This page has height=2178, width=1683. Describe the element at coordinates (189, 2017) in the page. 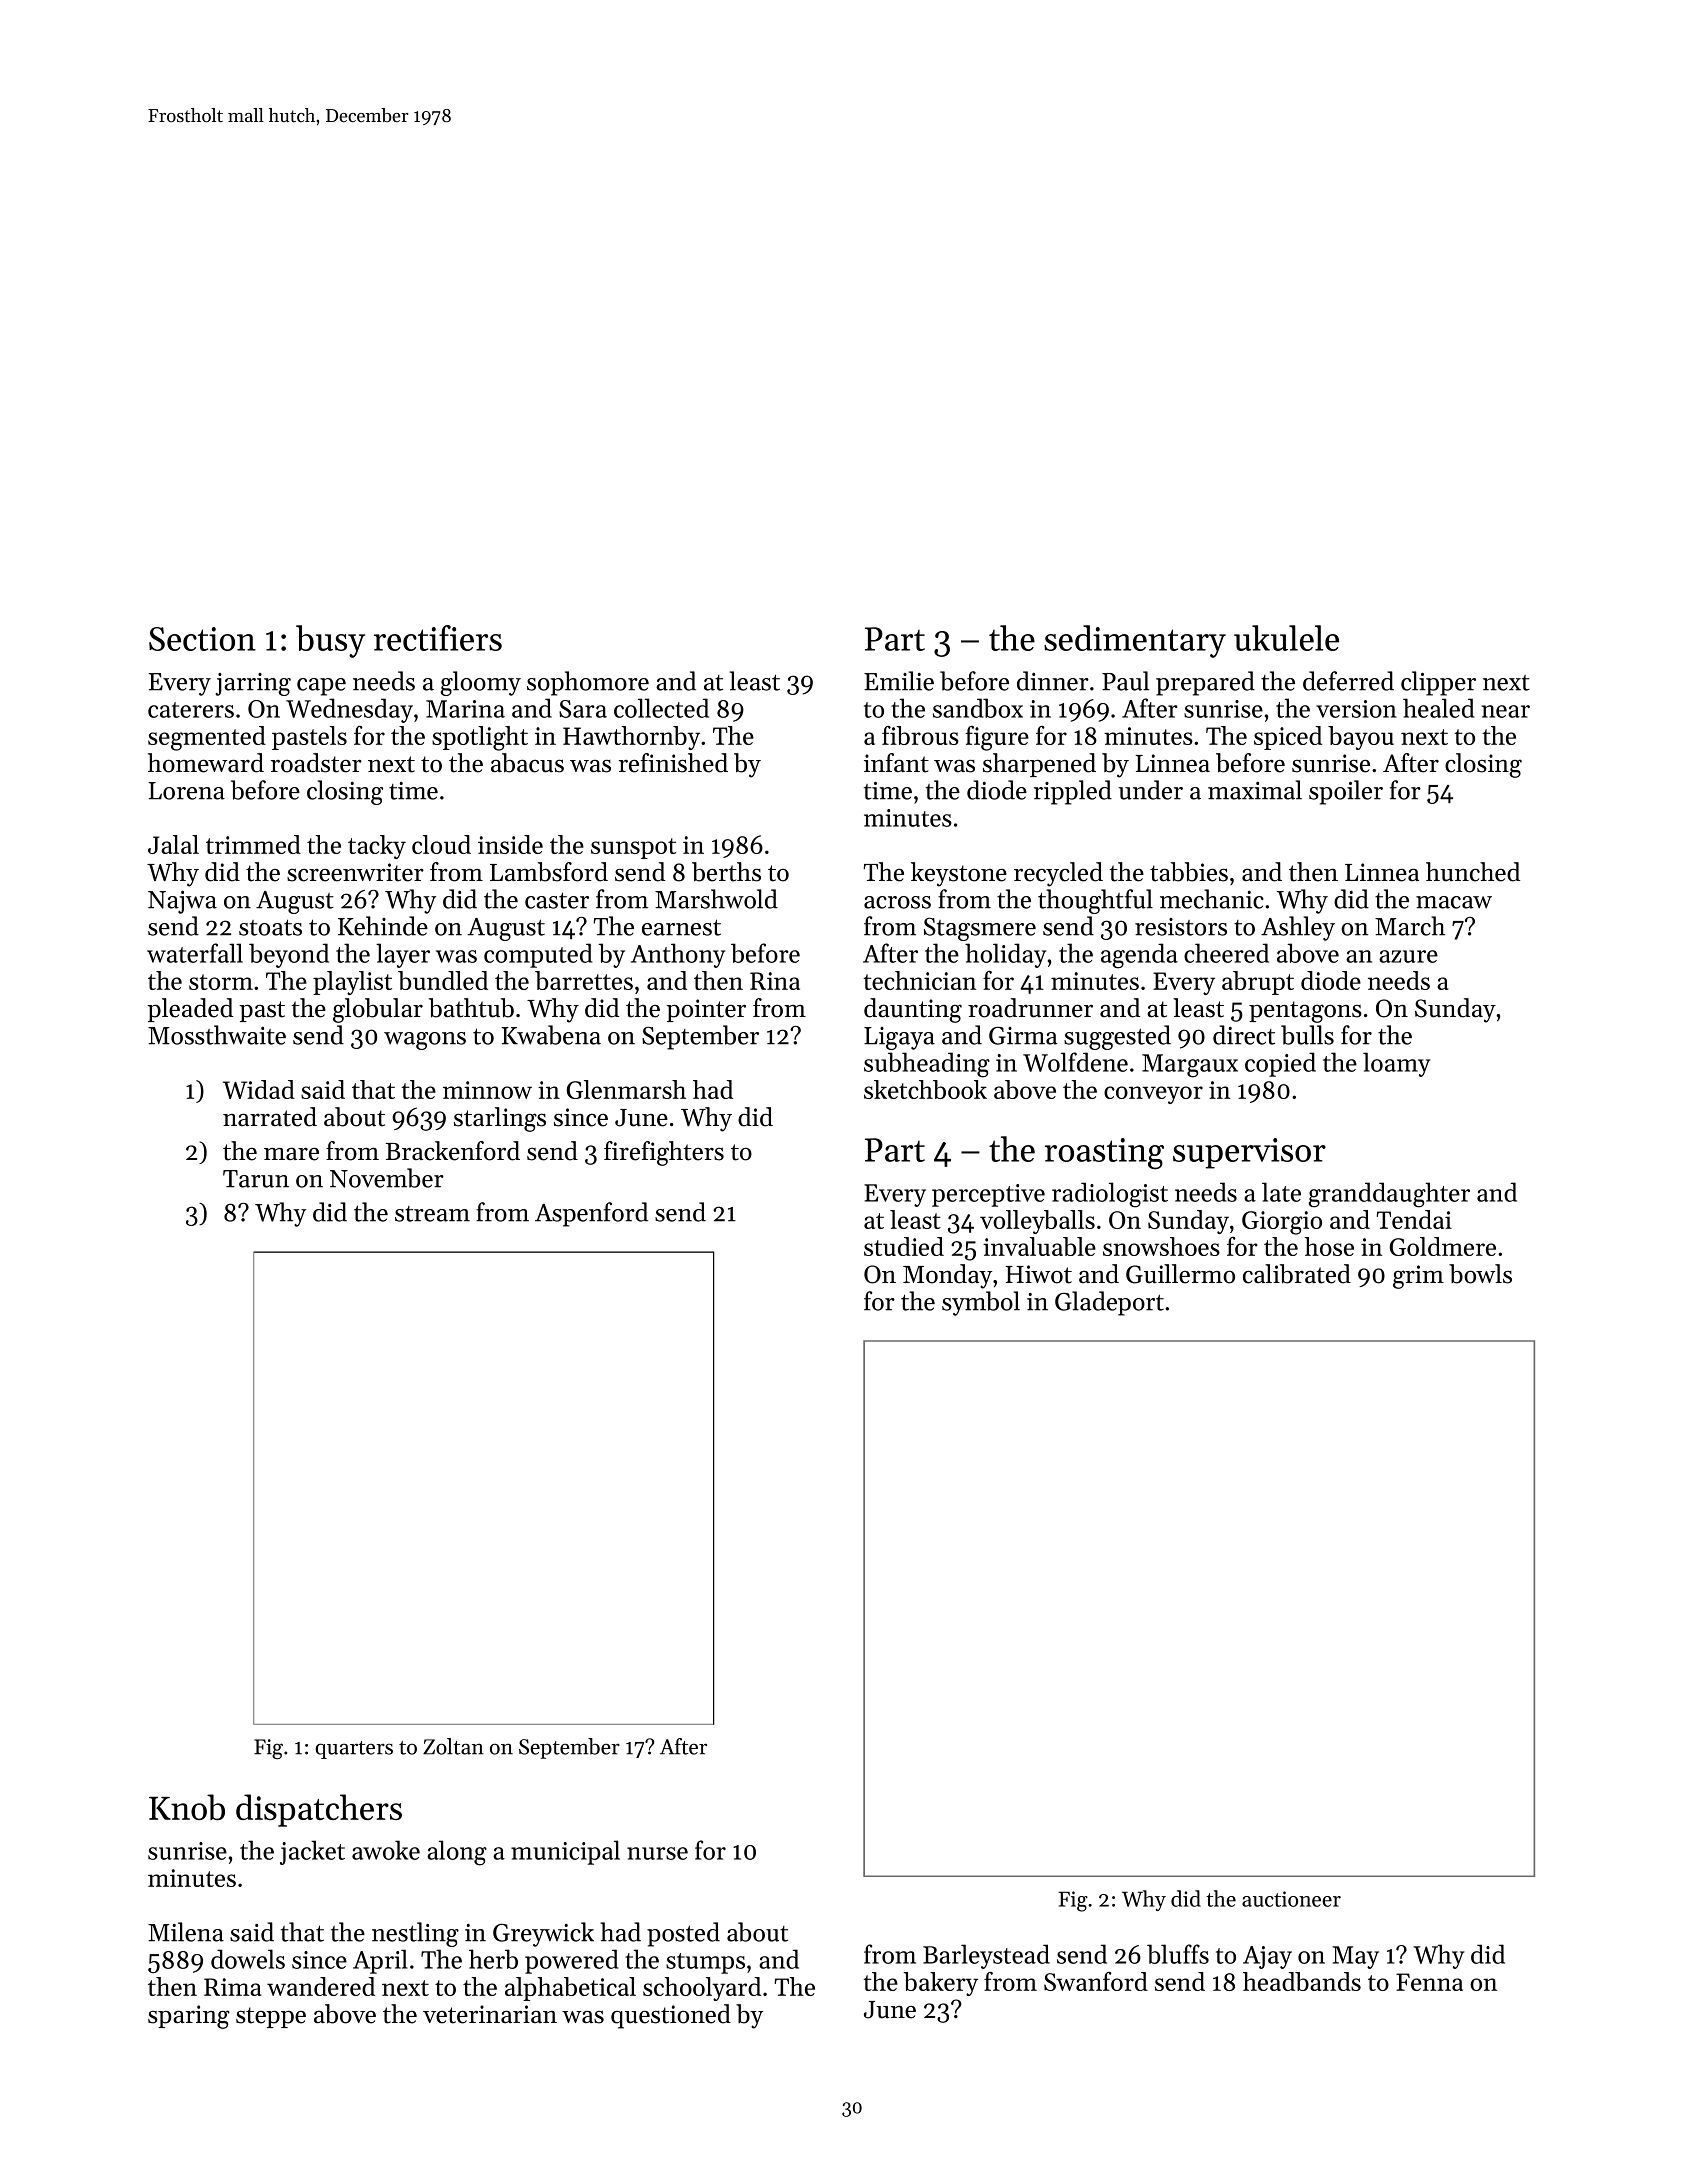

I see `sparing` at that location.
